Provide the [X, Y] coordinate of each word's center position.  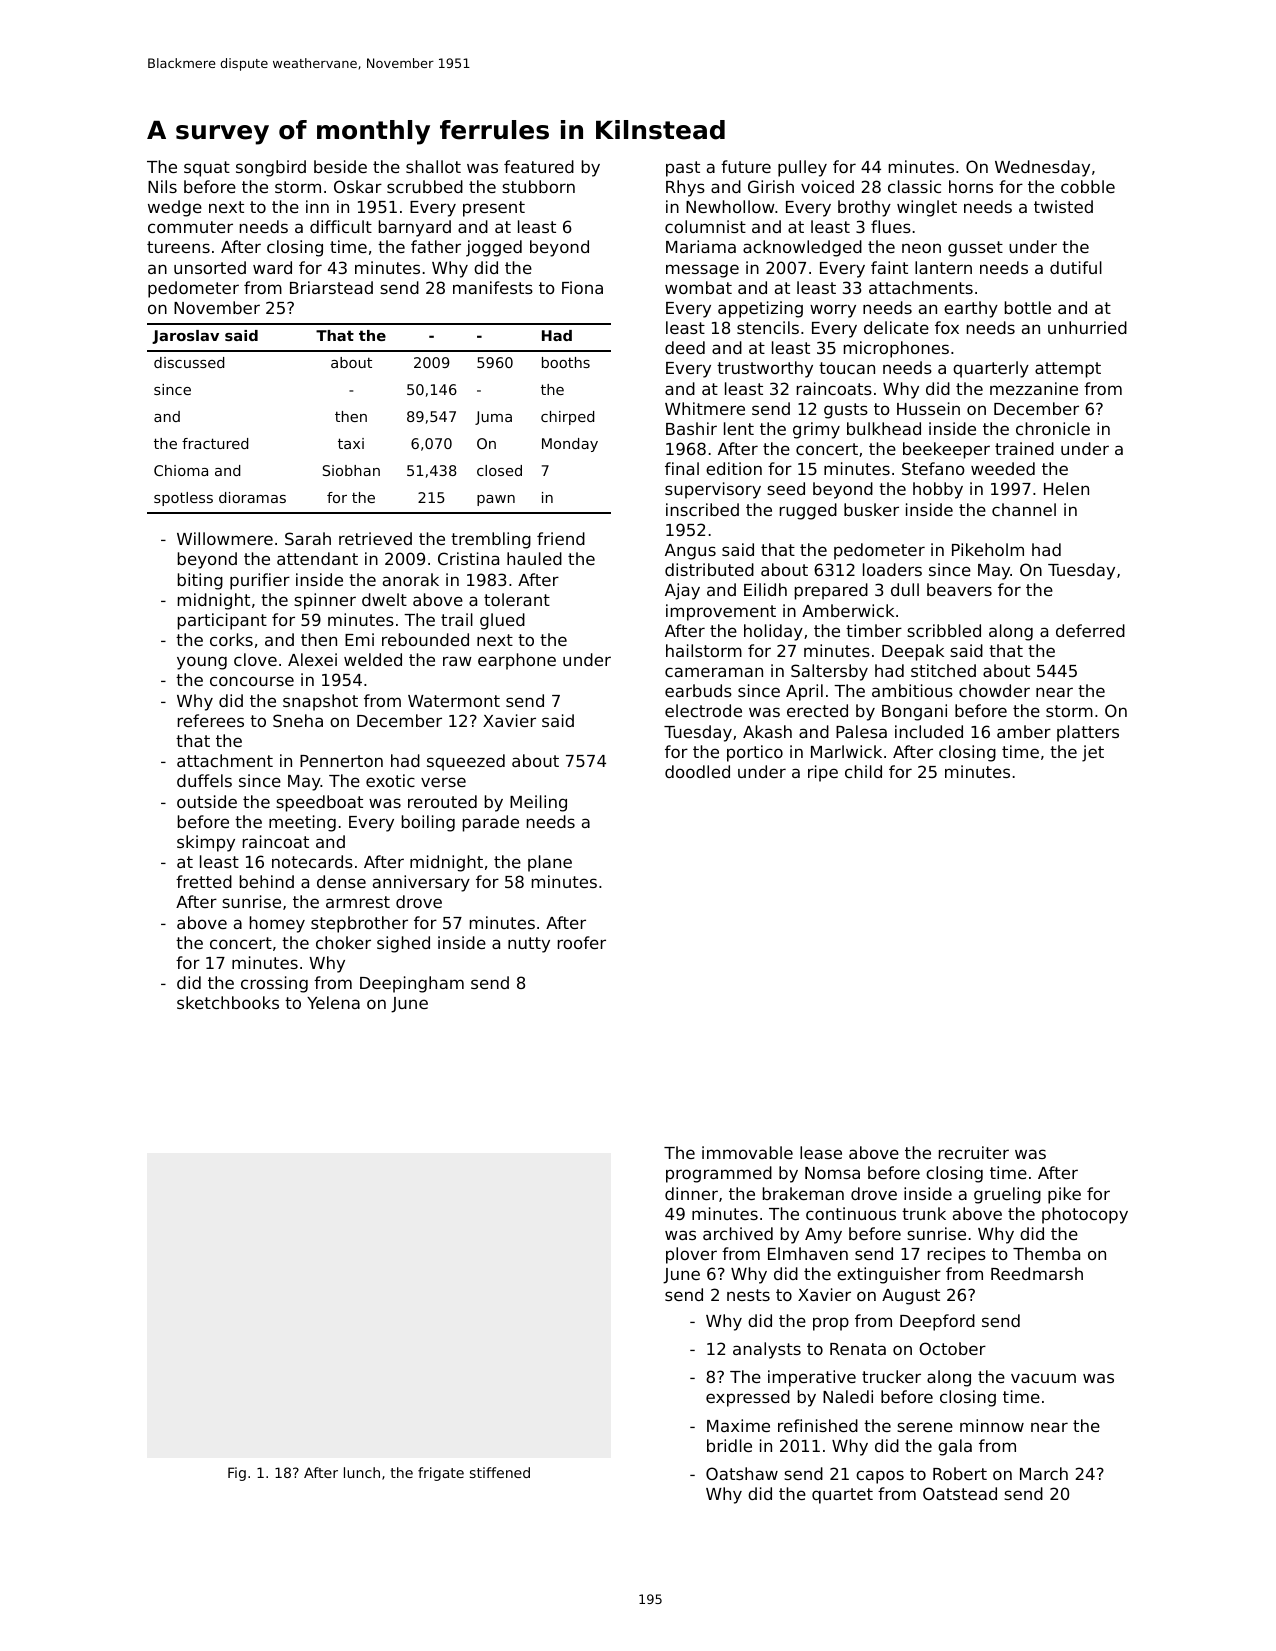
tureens [178, 247]
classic [914, 186]
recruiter [974, 1152]
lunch [362, 1472]
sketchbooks [228, 1002]
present [494, 209]
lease [821, 1152]
